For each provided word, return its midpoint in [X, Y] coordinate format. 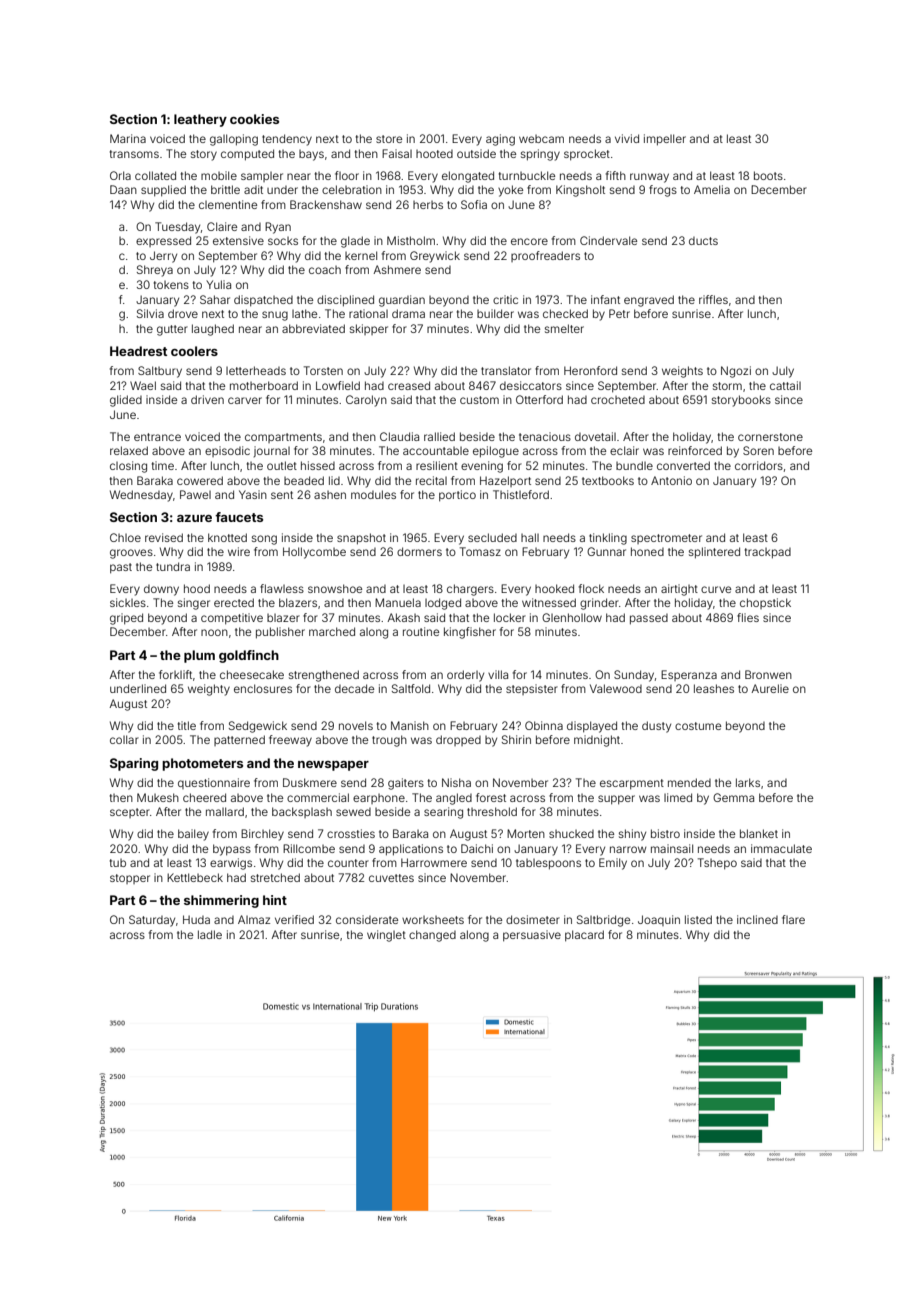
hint [275, 900]
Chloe [125, 537]
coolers [194, 351]
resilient [437, 465]
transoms [134, 154]
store [389, 139]
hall [530, 537]
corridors [759, 465]
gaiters [406, 784]
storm [727, 386]
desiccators [531, 385]
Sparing [134, 764]
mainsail [672, 848]
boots [768, 175]
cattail [785, 385]
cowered [200, 480]
